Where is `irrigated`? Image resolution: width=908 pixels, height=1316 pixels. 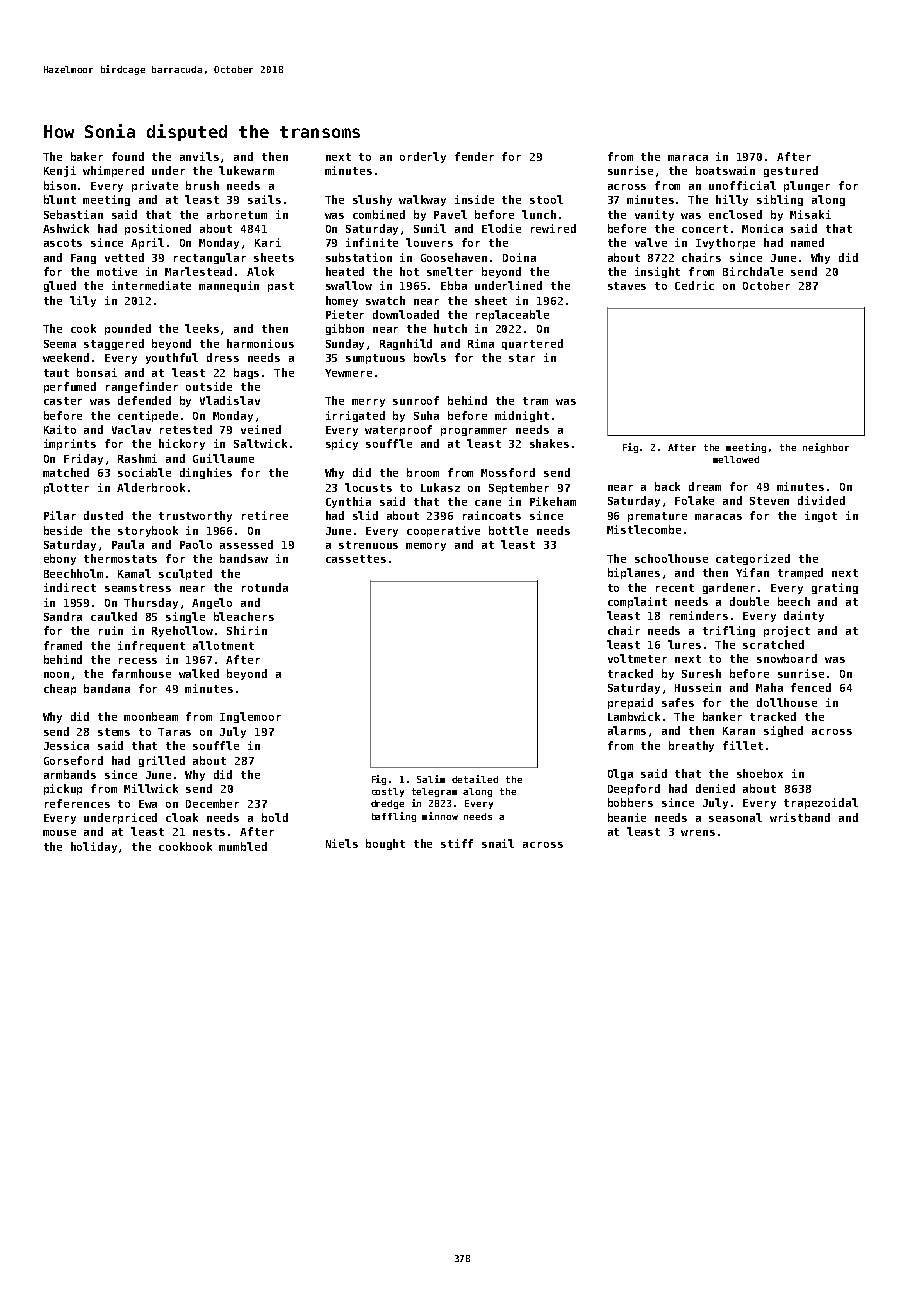 irrigated is located at coordinates (355, 416).
